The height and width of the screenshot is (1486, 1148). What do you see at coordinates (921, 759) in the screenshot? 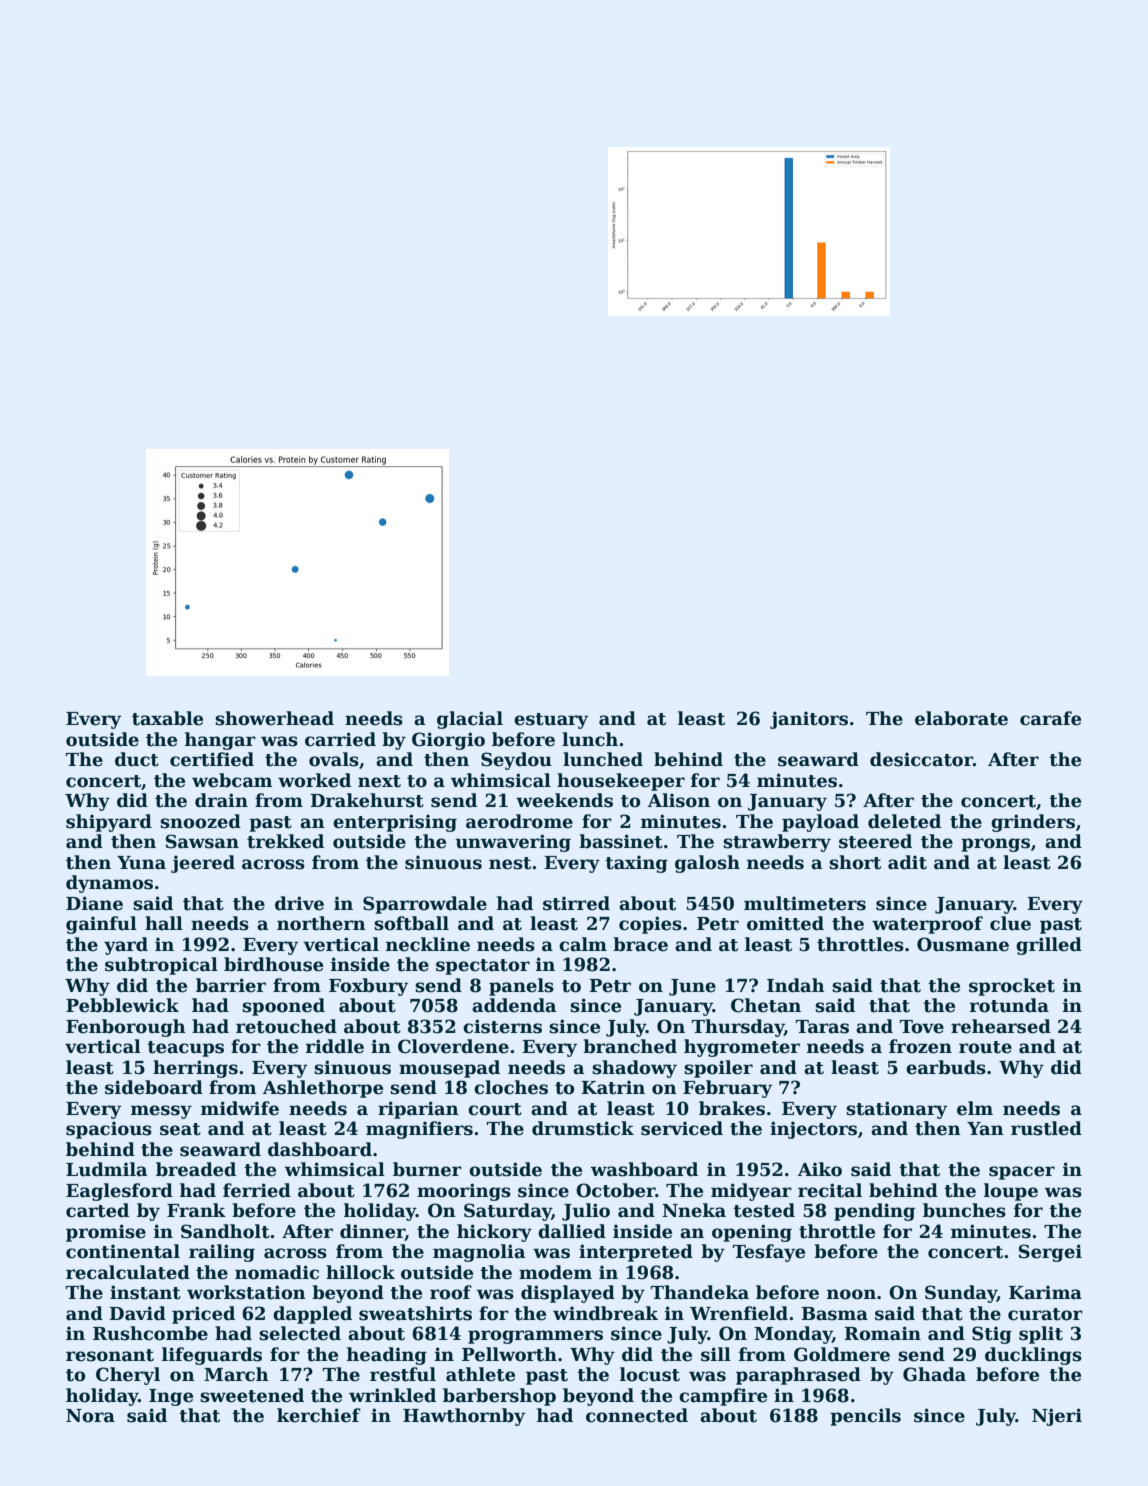
I see `desiccator` at bounding box center [921, 759].
